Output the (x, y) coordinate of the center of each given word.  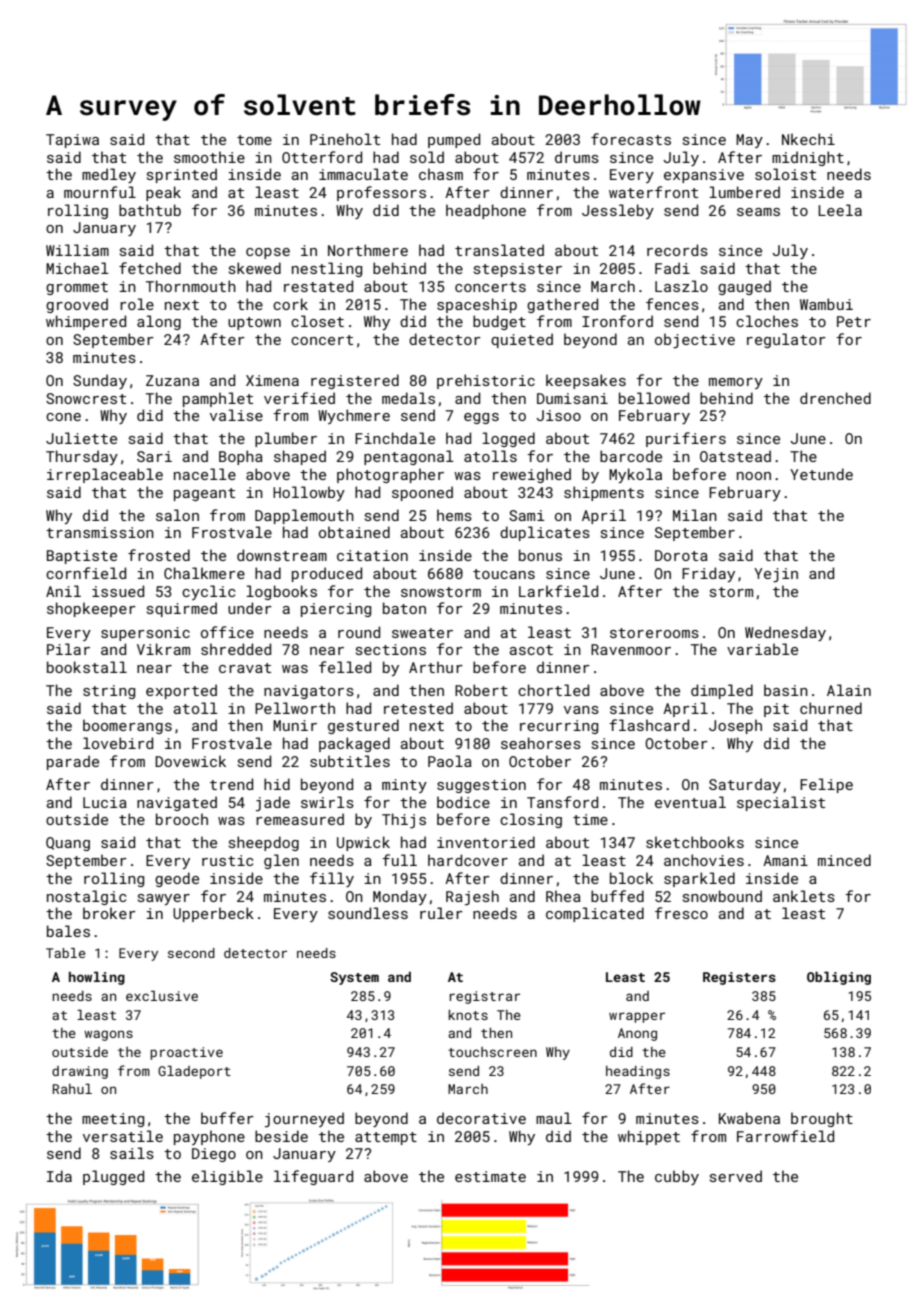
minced (844, 860)
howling (97, 978)
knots (468, 1015)
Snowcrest (86, 398)
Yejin (776, 575)
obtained (354, 532)
